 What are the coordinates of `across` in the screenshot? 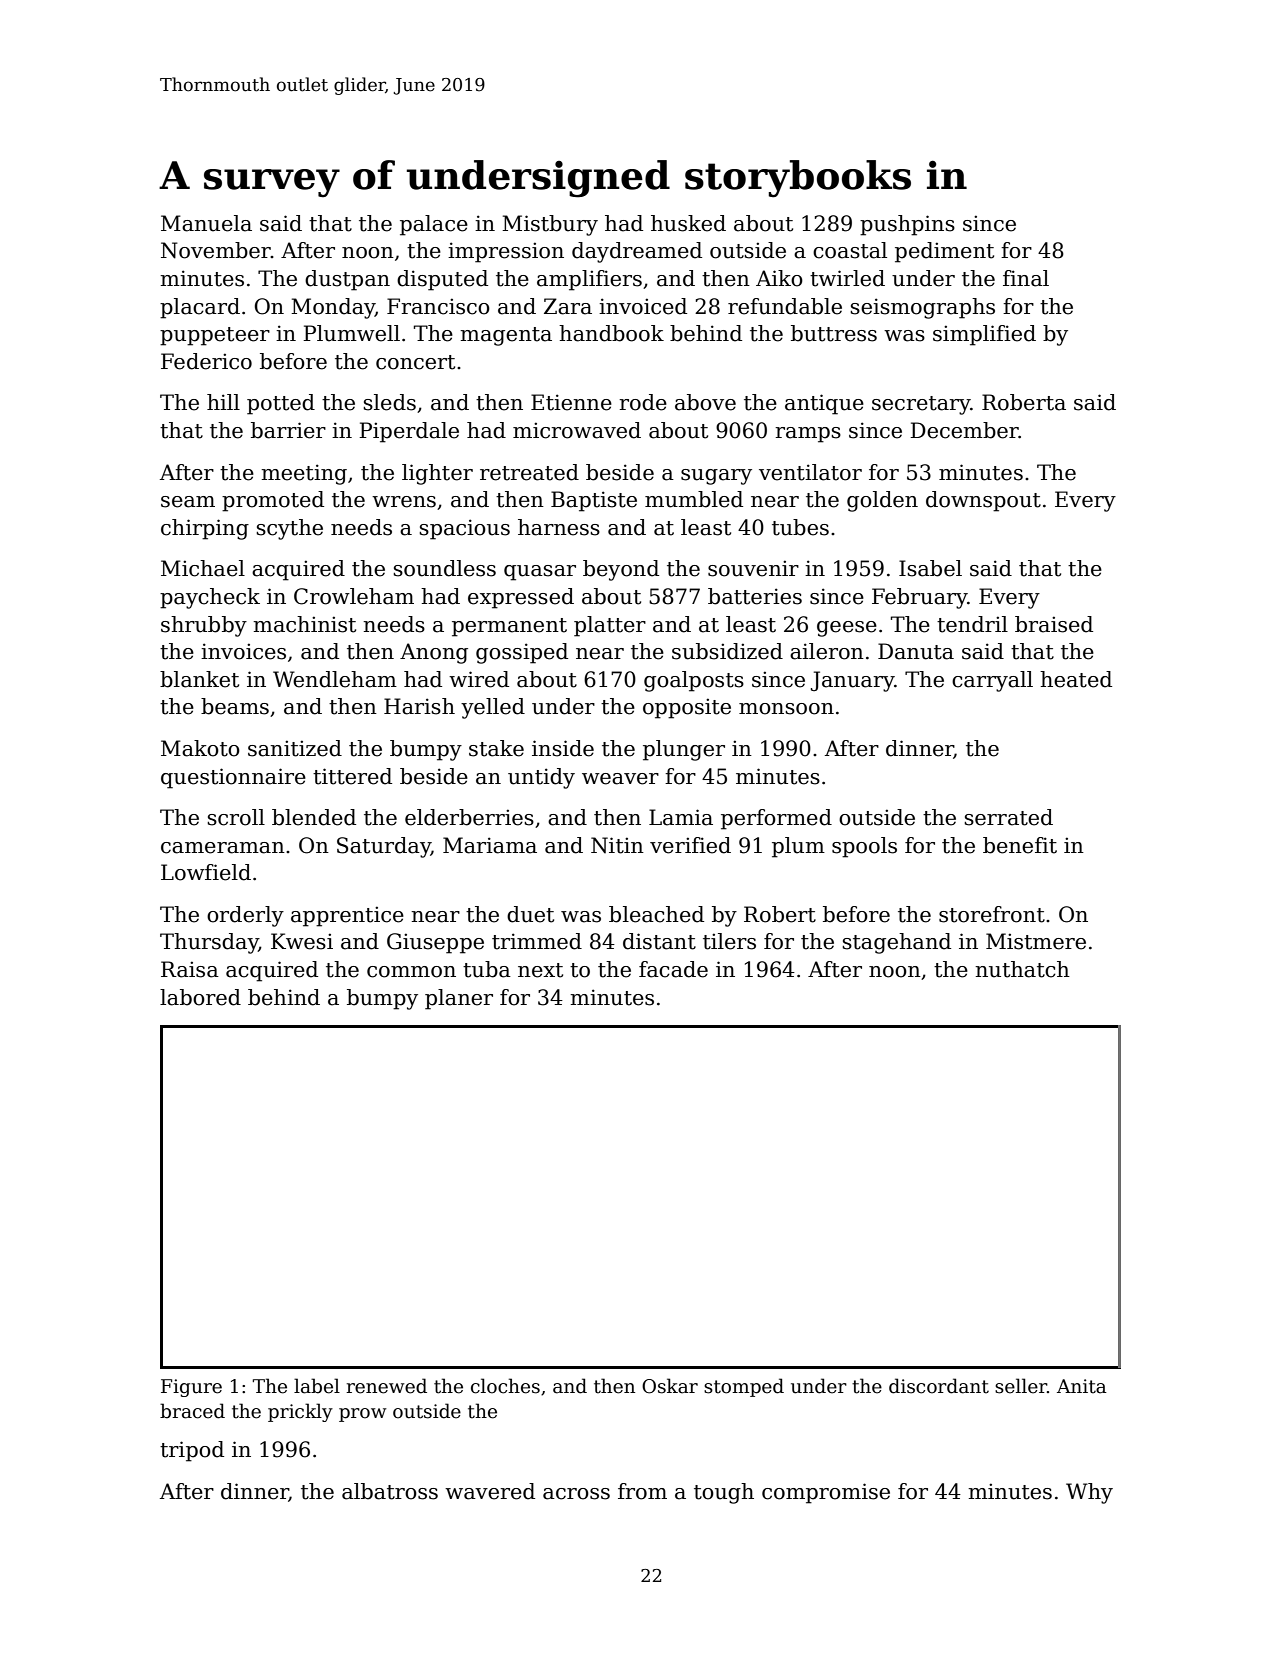 It's located at (576, 1494).
